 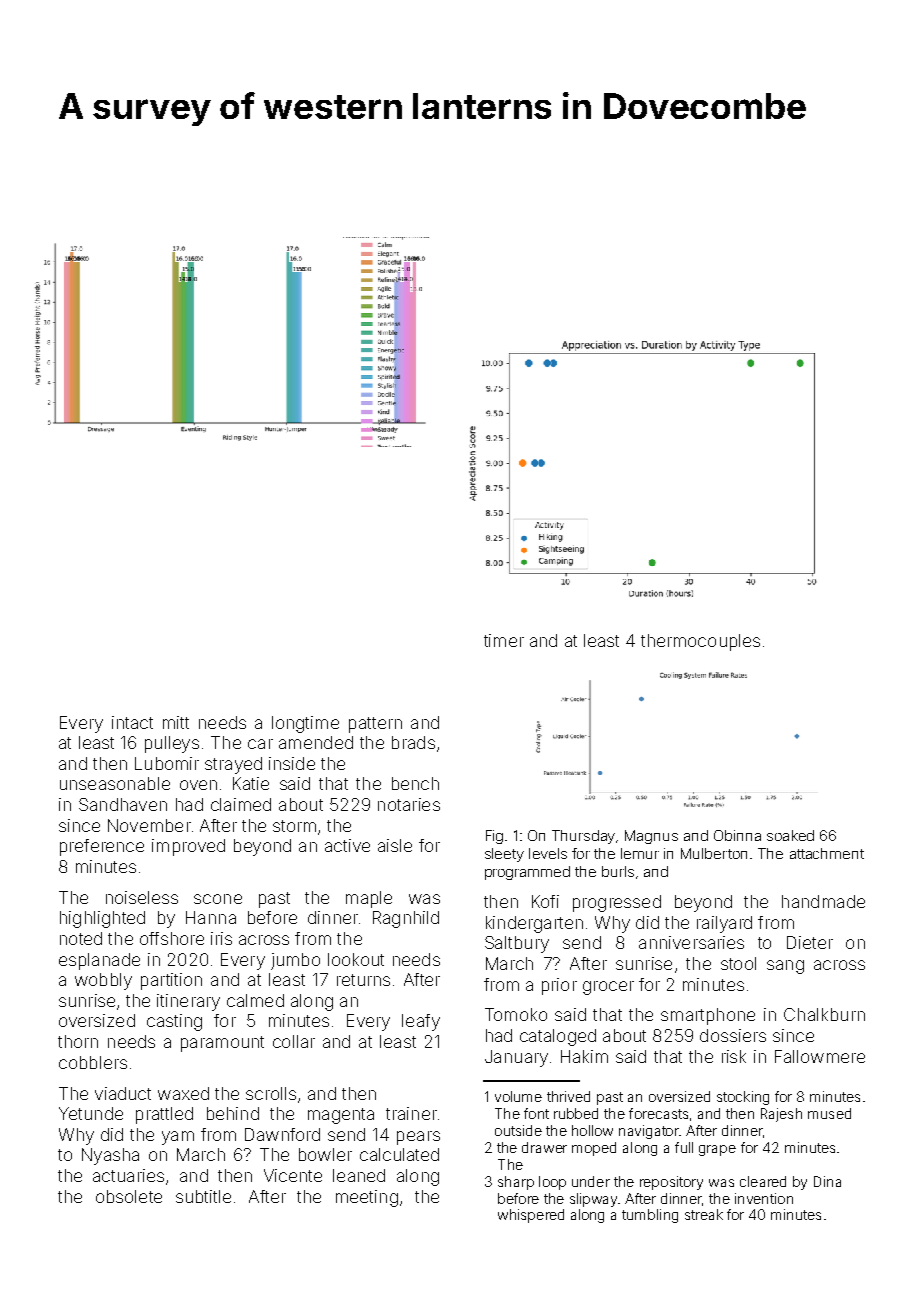 What do you see at coordinates (132, 722) in the page?
I see `intact` at bounding box center [132, 722].
